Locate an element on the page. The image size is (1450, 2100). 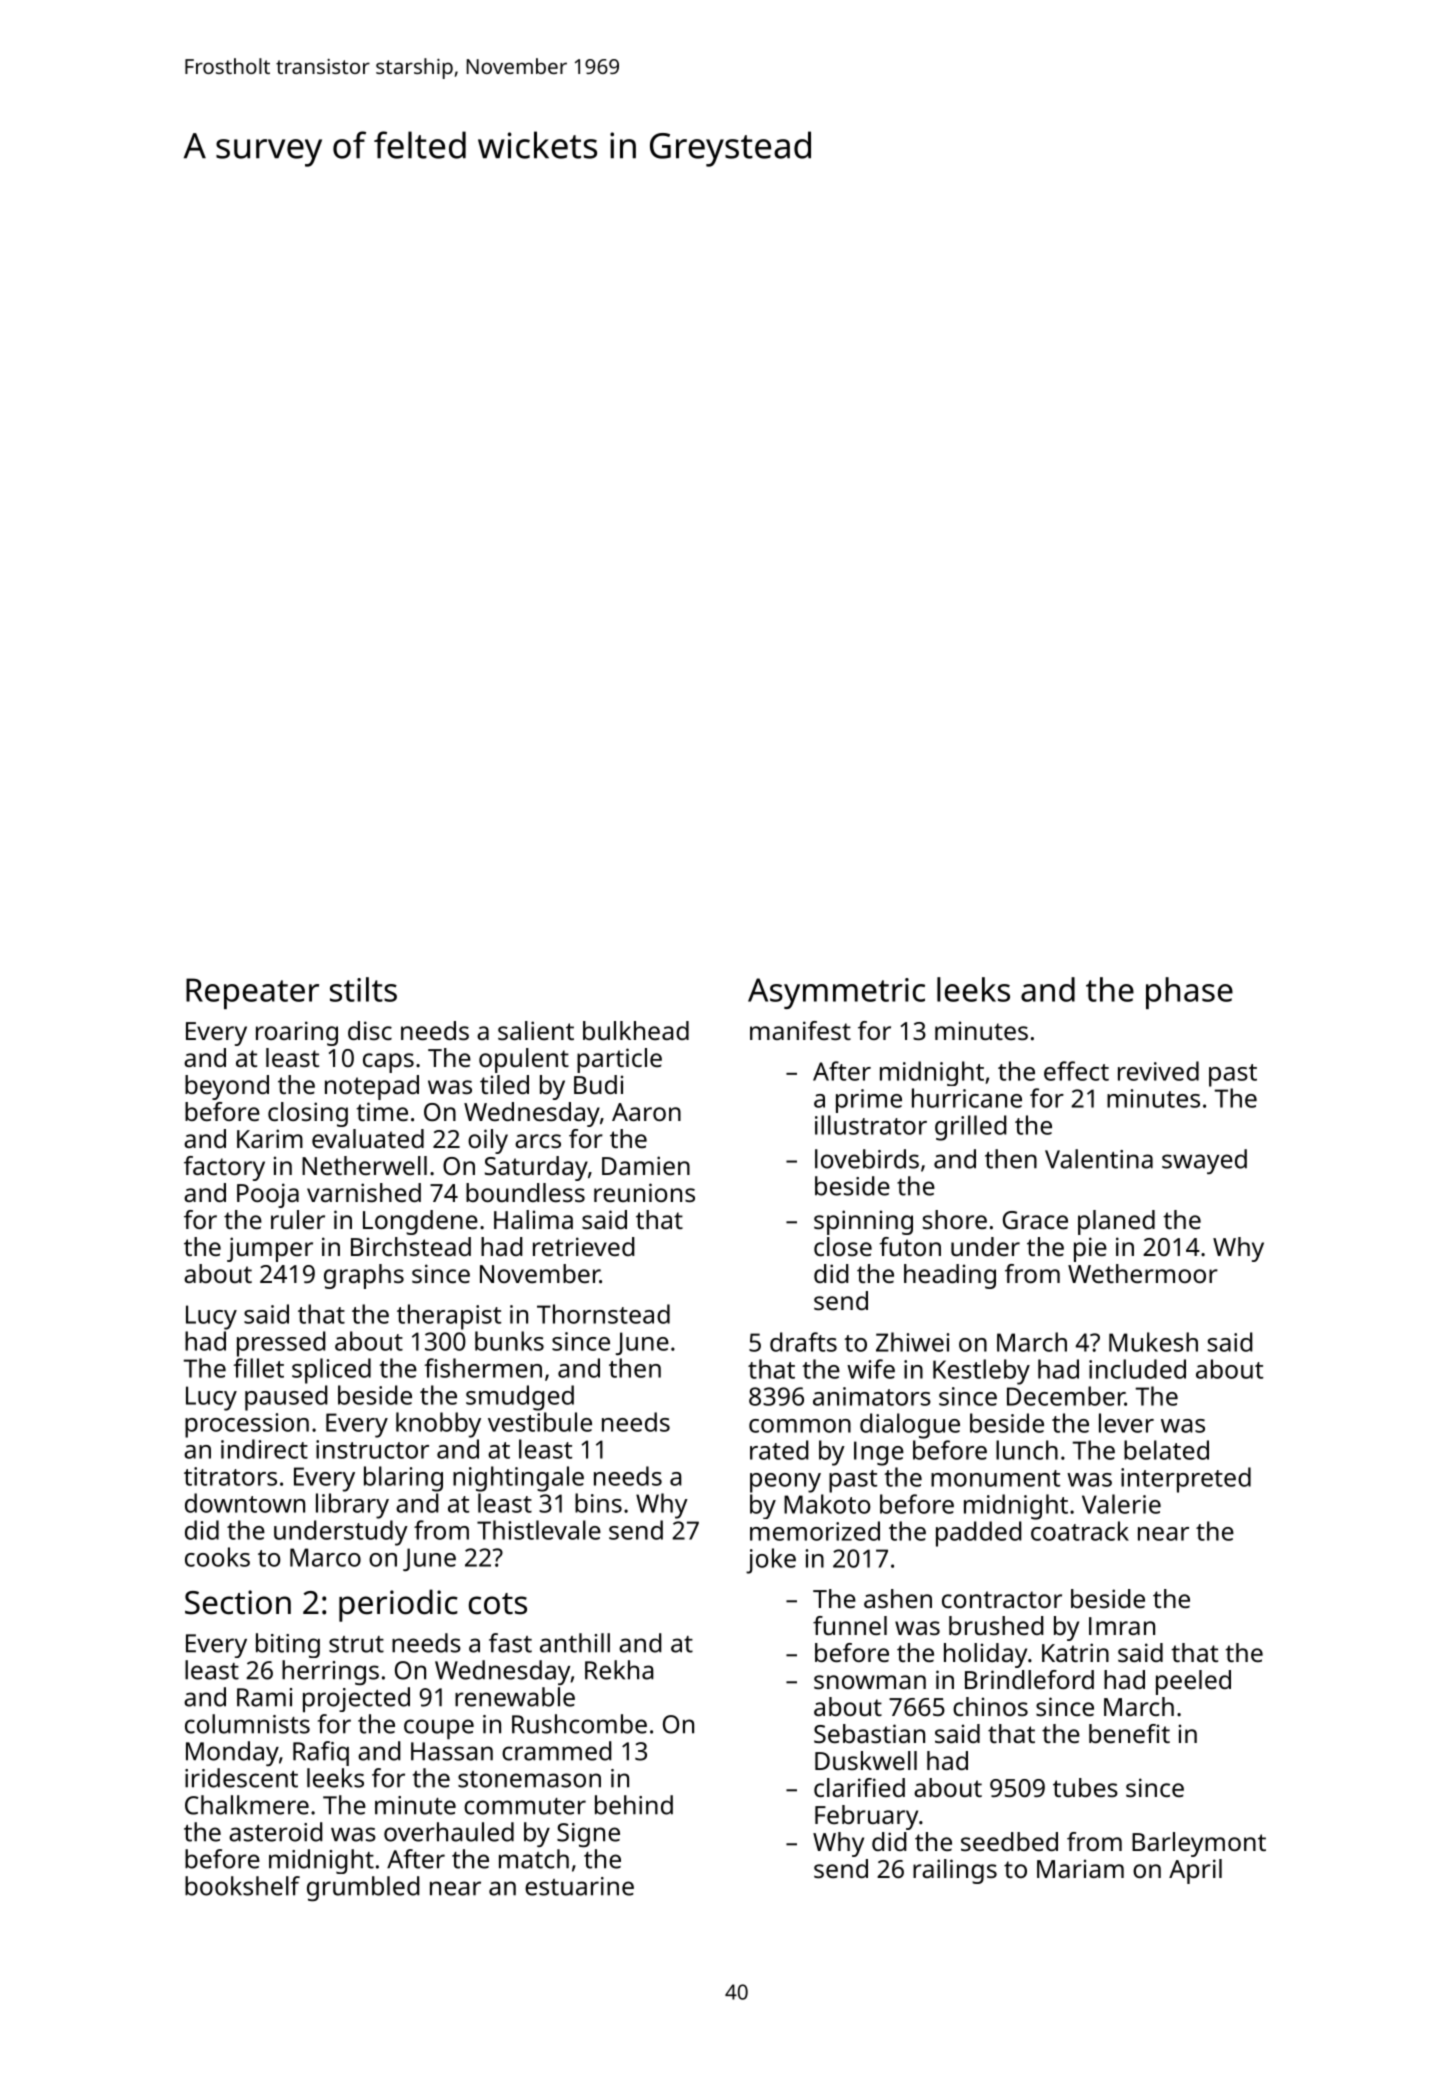
Asymmetric is located at coordinates (836, 993).
